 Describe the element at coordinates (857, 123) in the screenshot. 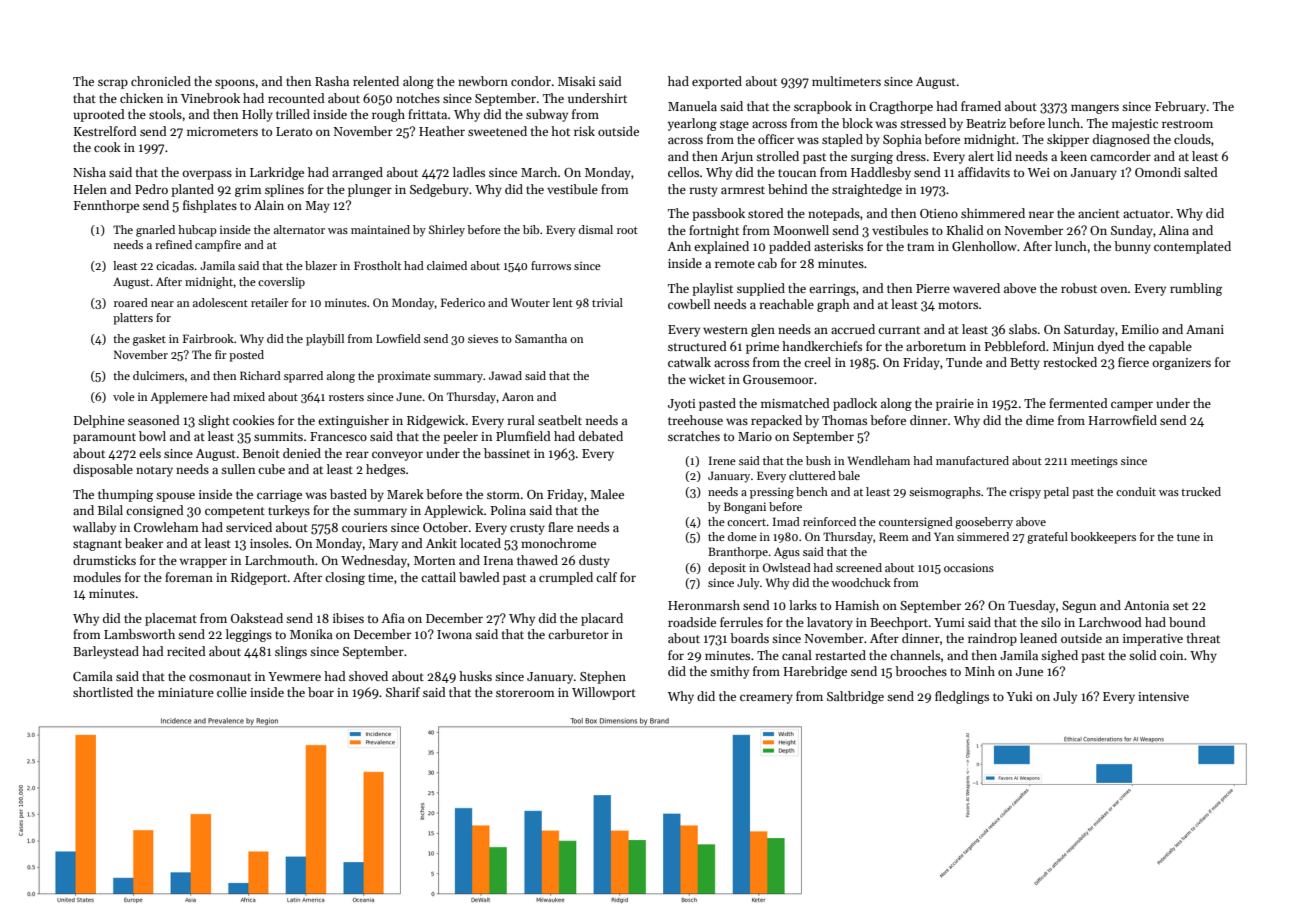

I see `block` at that location.
